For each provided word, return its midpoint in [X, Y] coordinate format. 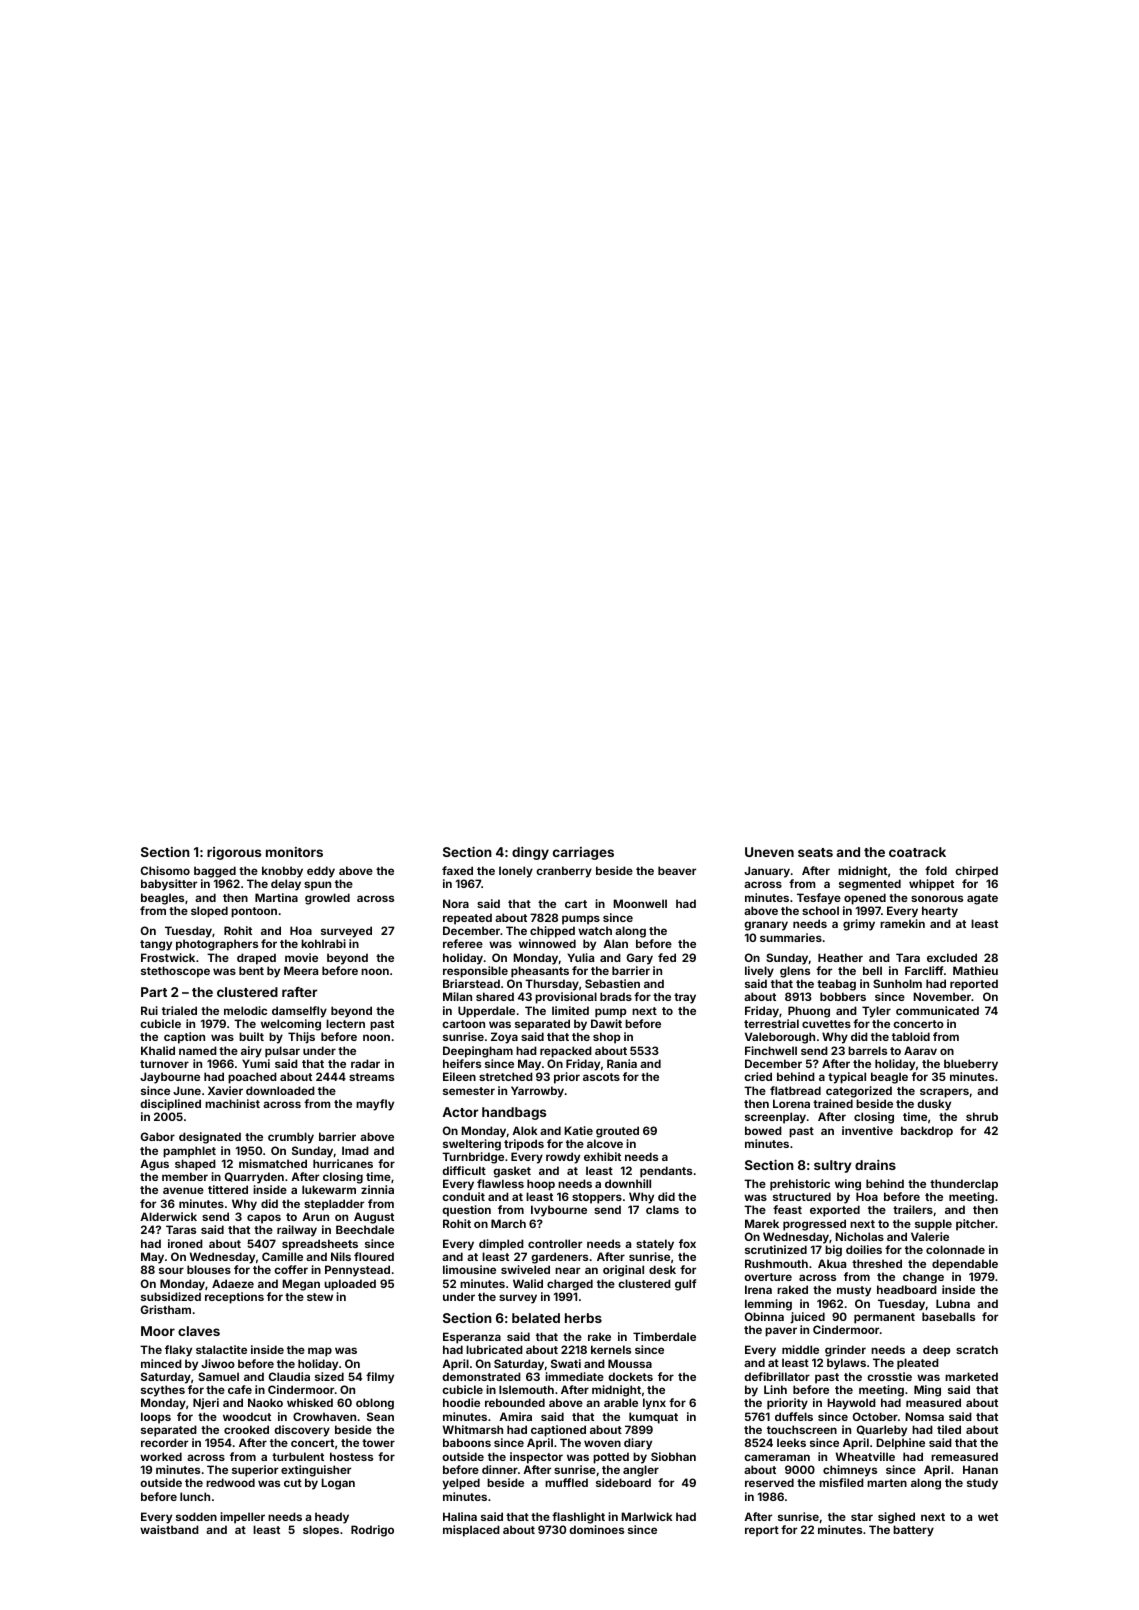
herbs [583, 1318]
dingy [530, 853]
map [320, 1352]
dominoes [596, 1529]
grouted [617, 1132]
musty [854, 1291]
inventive [867, 1130]
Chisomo [165, 870]
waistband [169, 1529]
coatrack [917, 852]
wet [988, 1517]
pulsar [282, 1052]
